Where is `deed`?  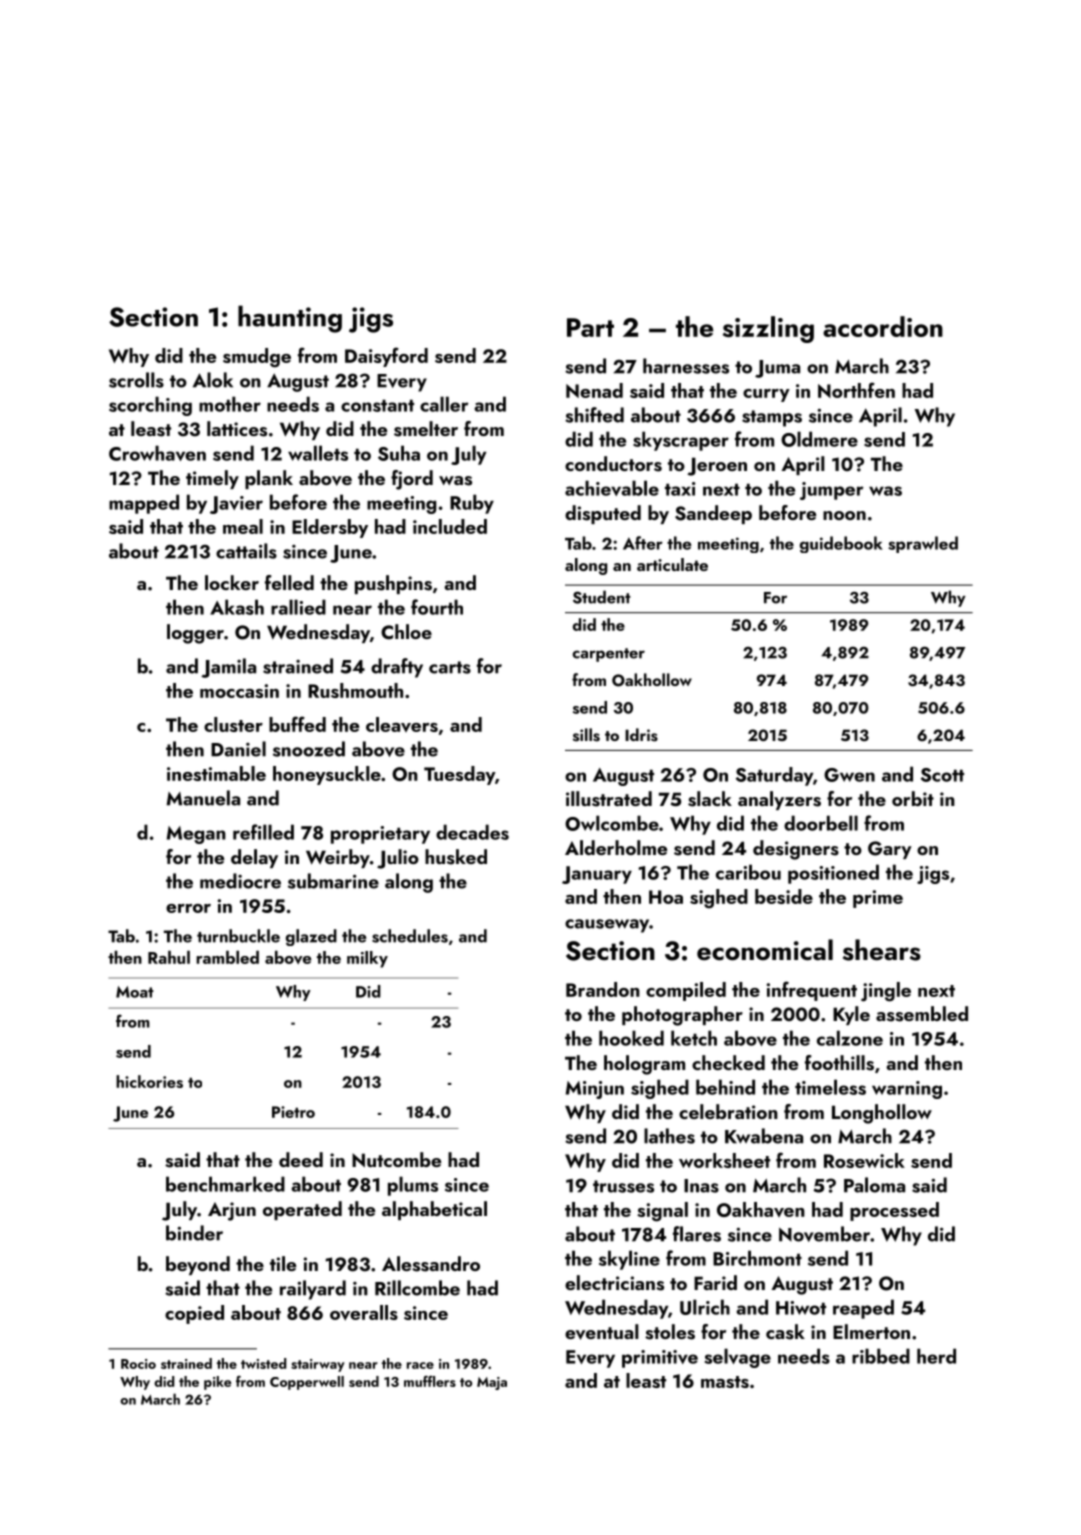
deed is located at coordinates (301, 1159).
